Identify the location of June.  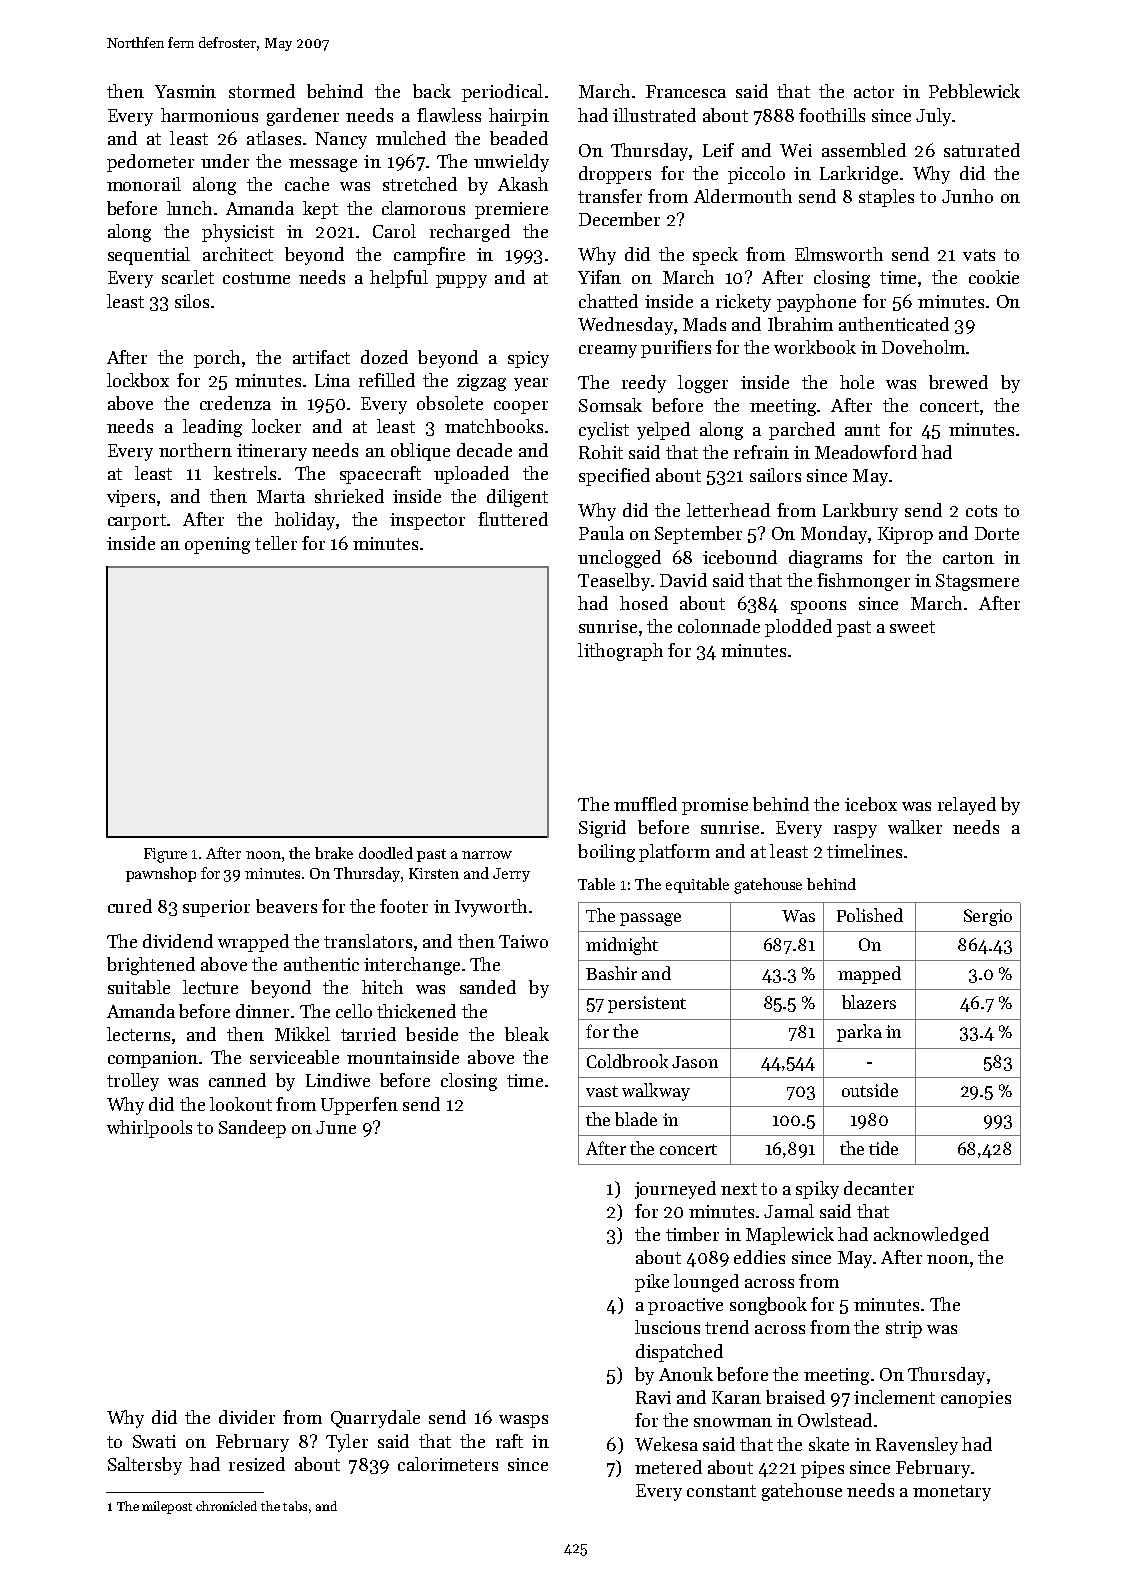
(336, 1127).
